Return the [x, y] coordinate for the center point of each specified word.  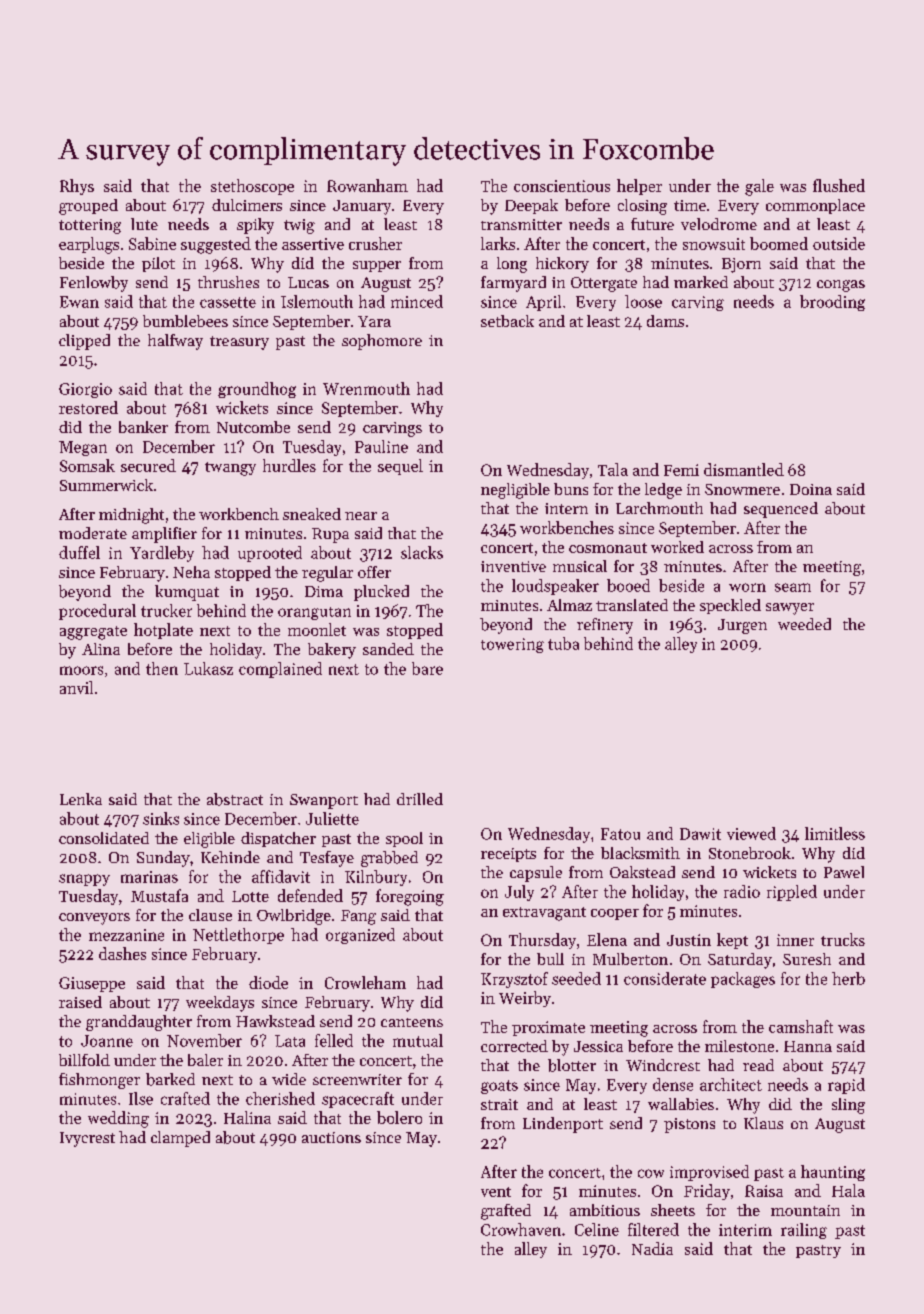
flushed [839, 185]
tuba [563, 643]
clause [210, 915]
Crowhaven [521, 1229]
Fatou [620, 834]
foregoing [410, 897]
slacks [422, 552]
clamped [180, 1139]
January [362, 207]
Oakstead [642, 872]
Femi [681, 470]
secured [148, 465]
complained [280, 670]
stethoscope [252, 187]
